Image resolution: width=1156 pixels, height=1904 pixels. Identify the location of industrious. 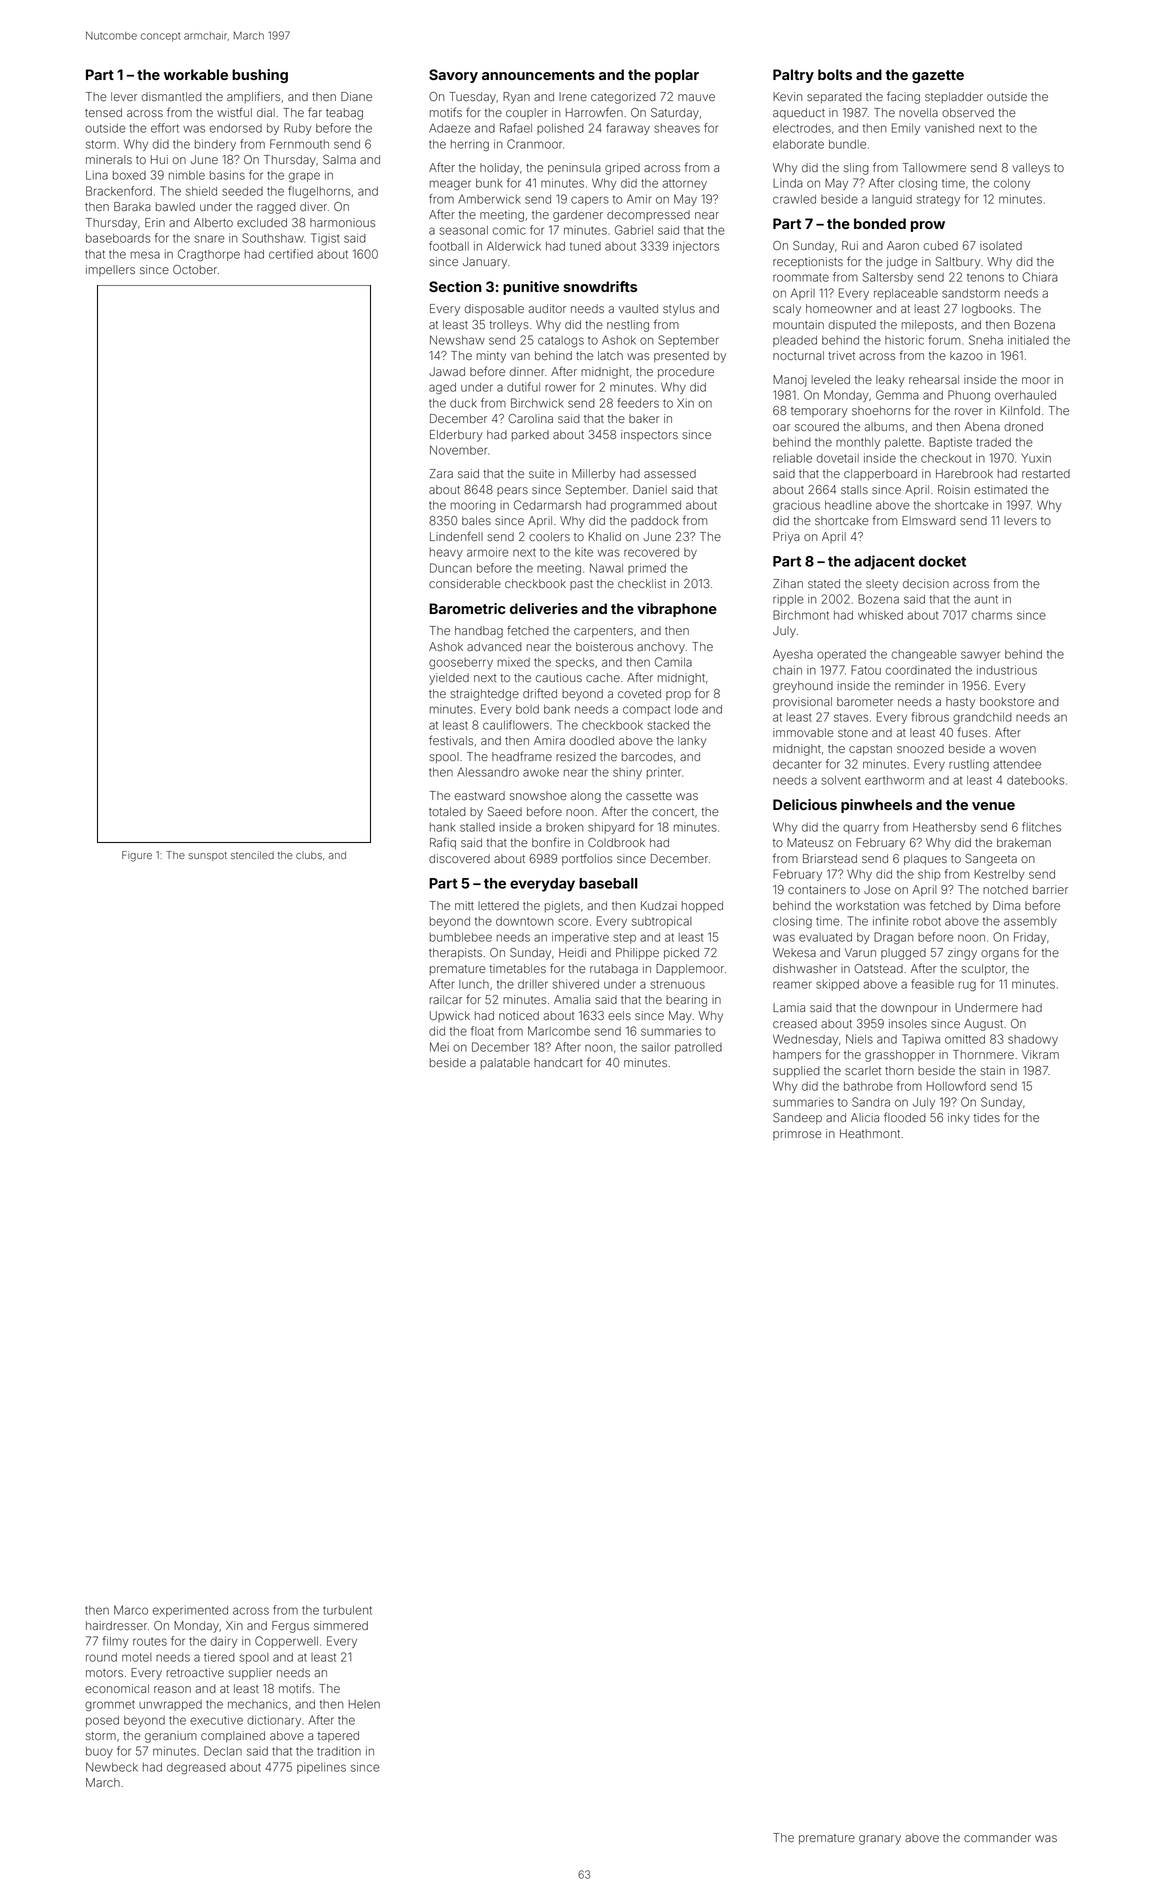
(1007, 670).
